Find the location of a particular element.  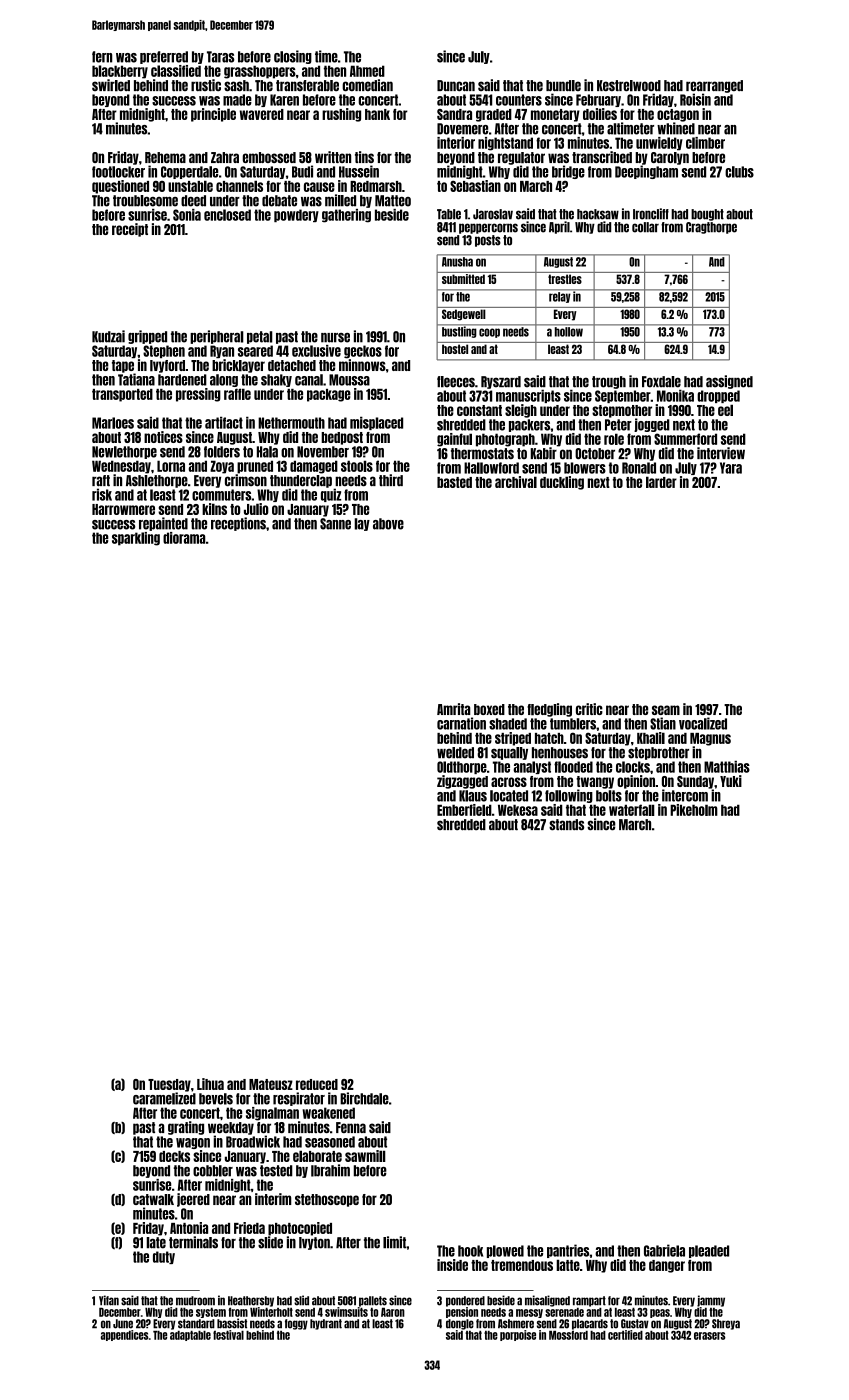

diorama is located at coordinates (184, 538).
